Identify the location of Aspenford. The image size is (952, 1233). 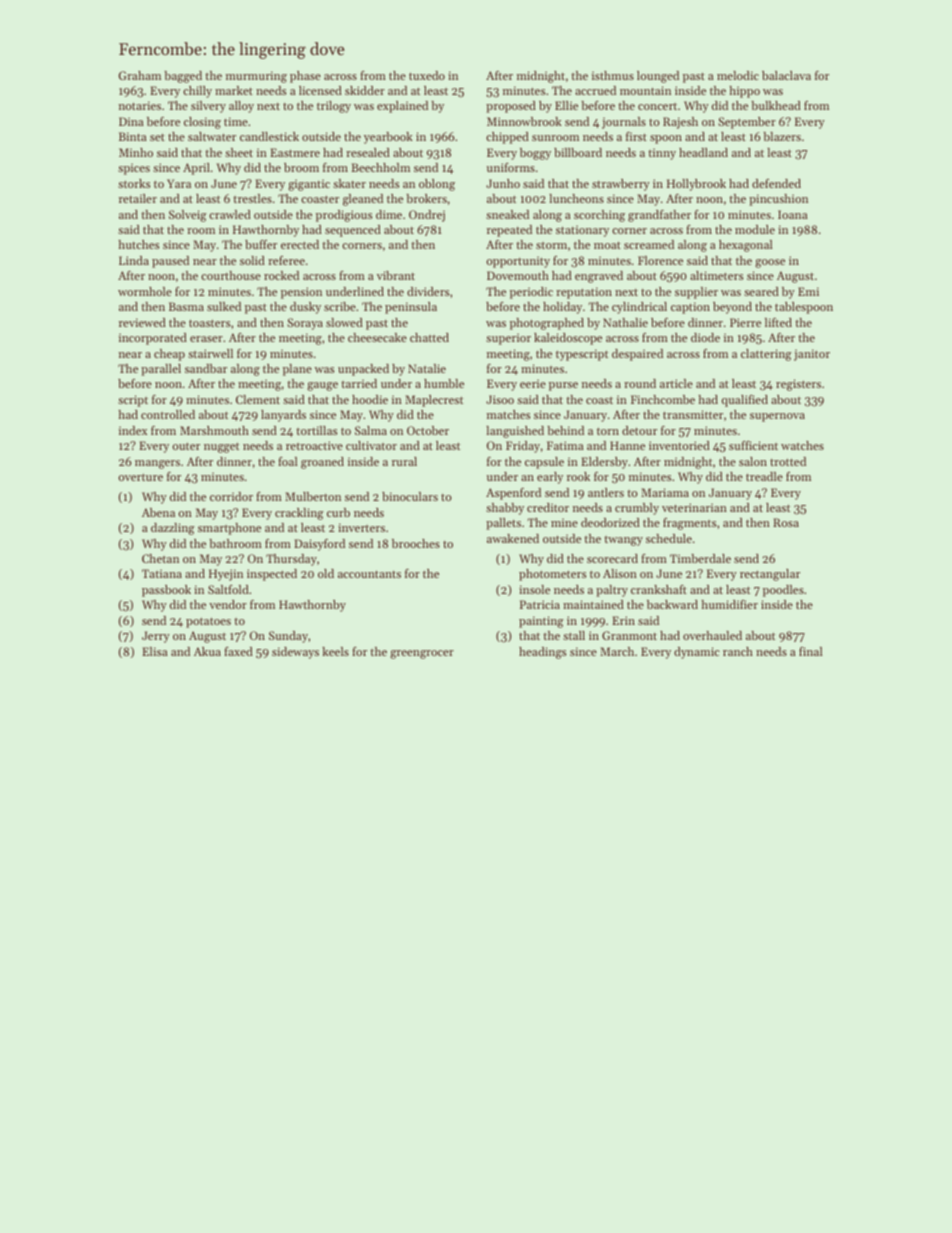
(513, 494).
